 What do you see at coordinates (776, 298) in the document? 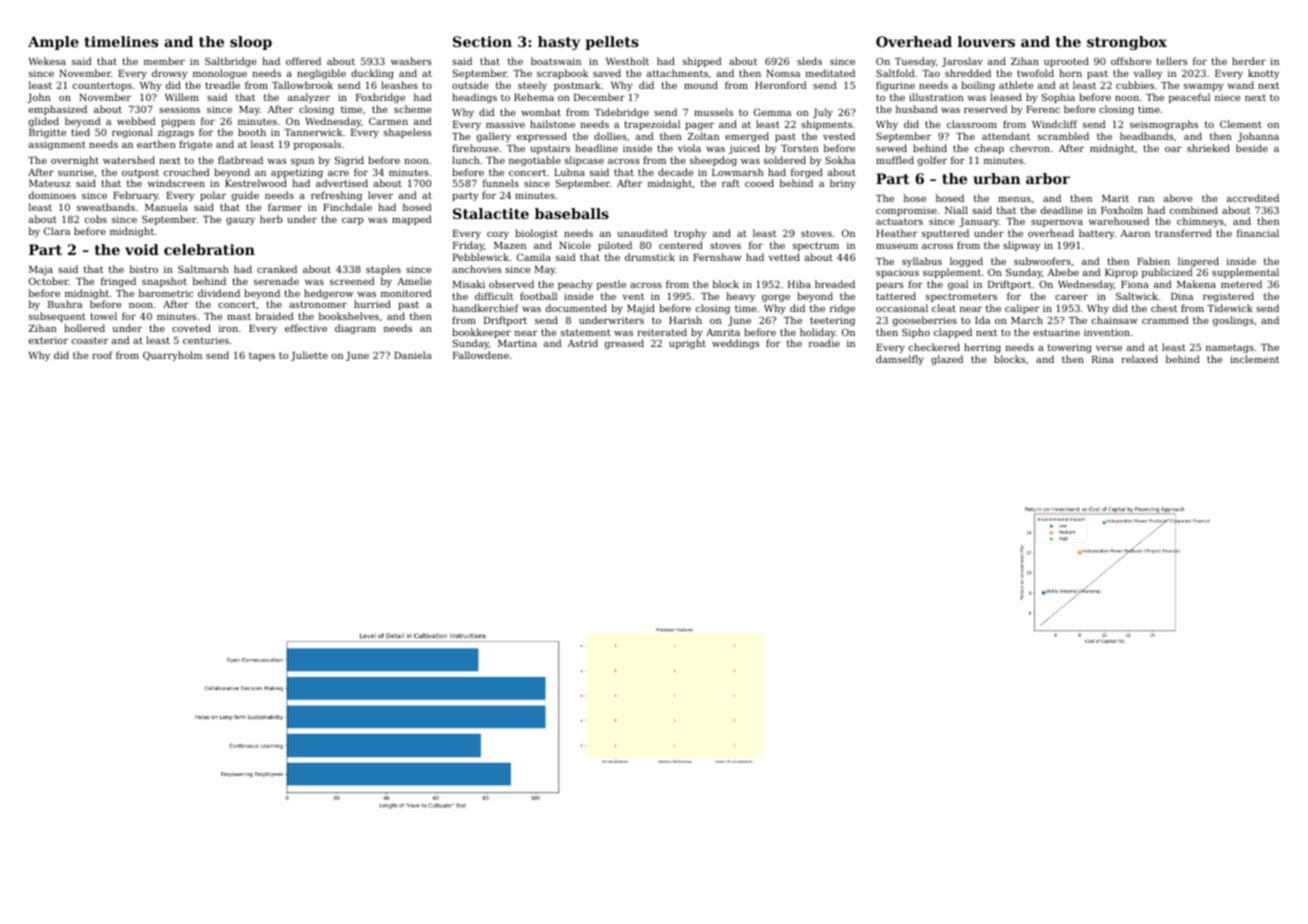
I see `gorge` at bounding box center [776, 298].
